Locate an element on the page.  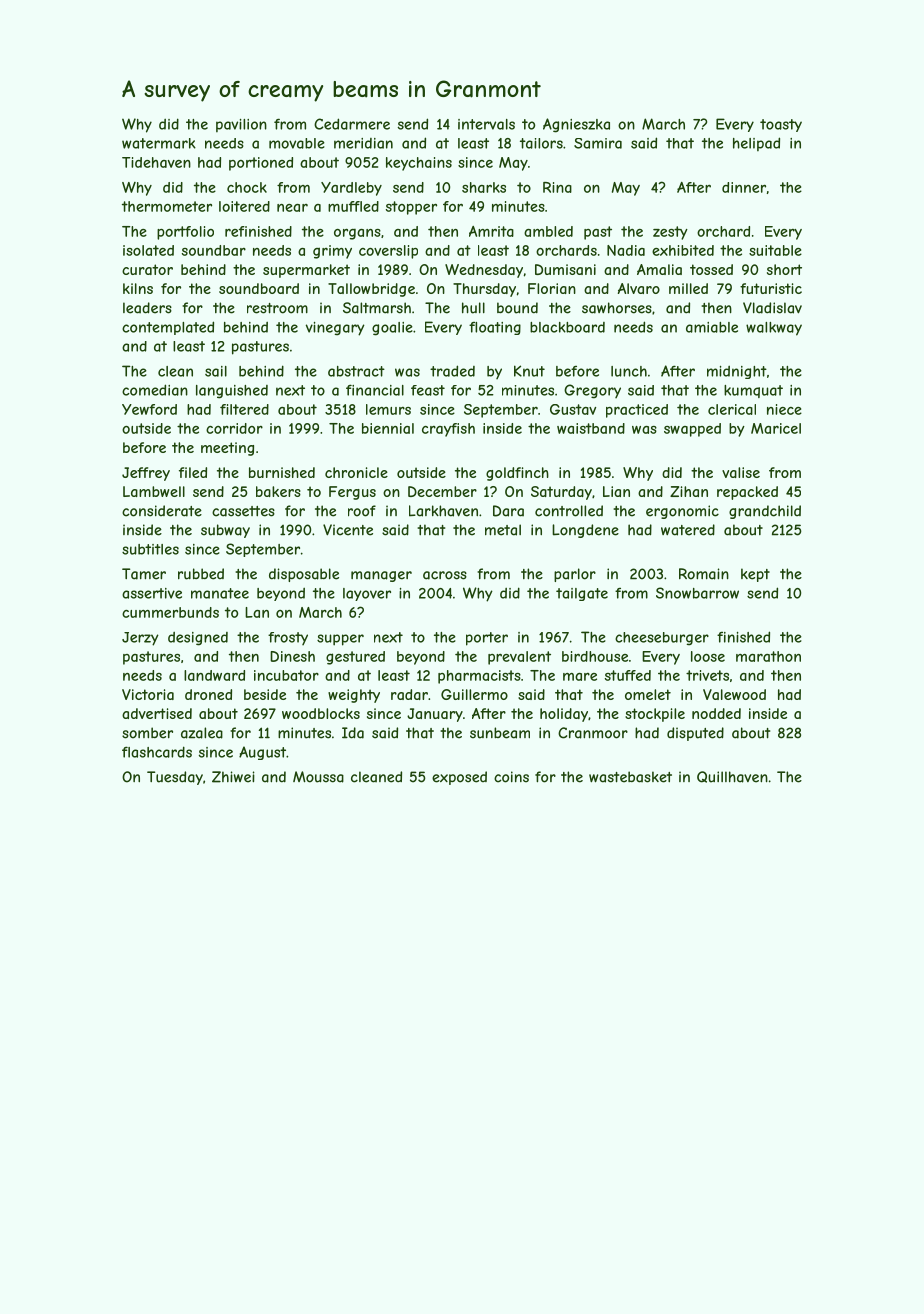
toasty is located at coordinates (781, 125).
